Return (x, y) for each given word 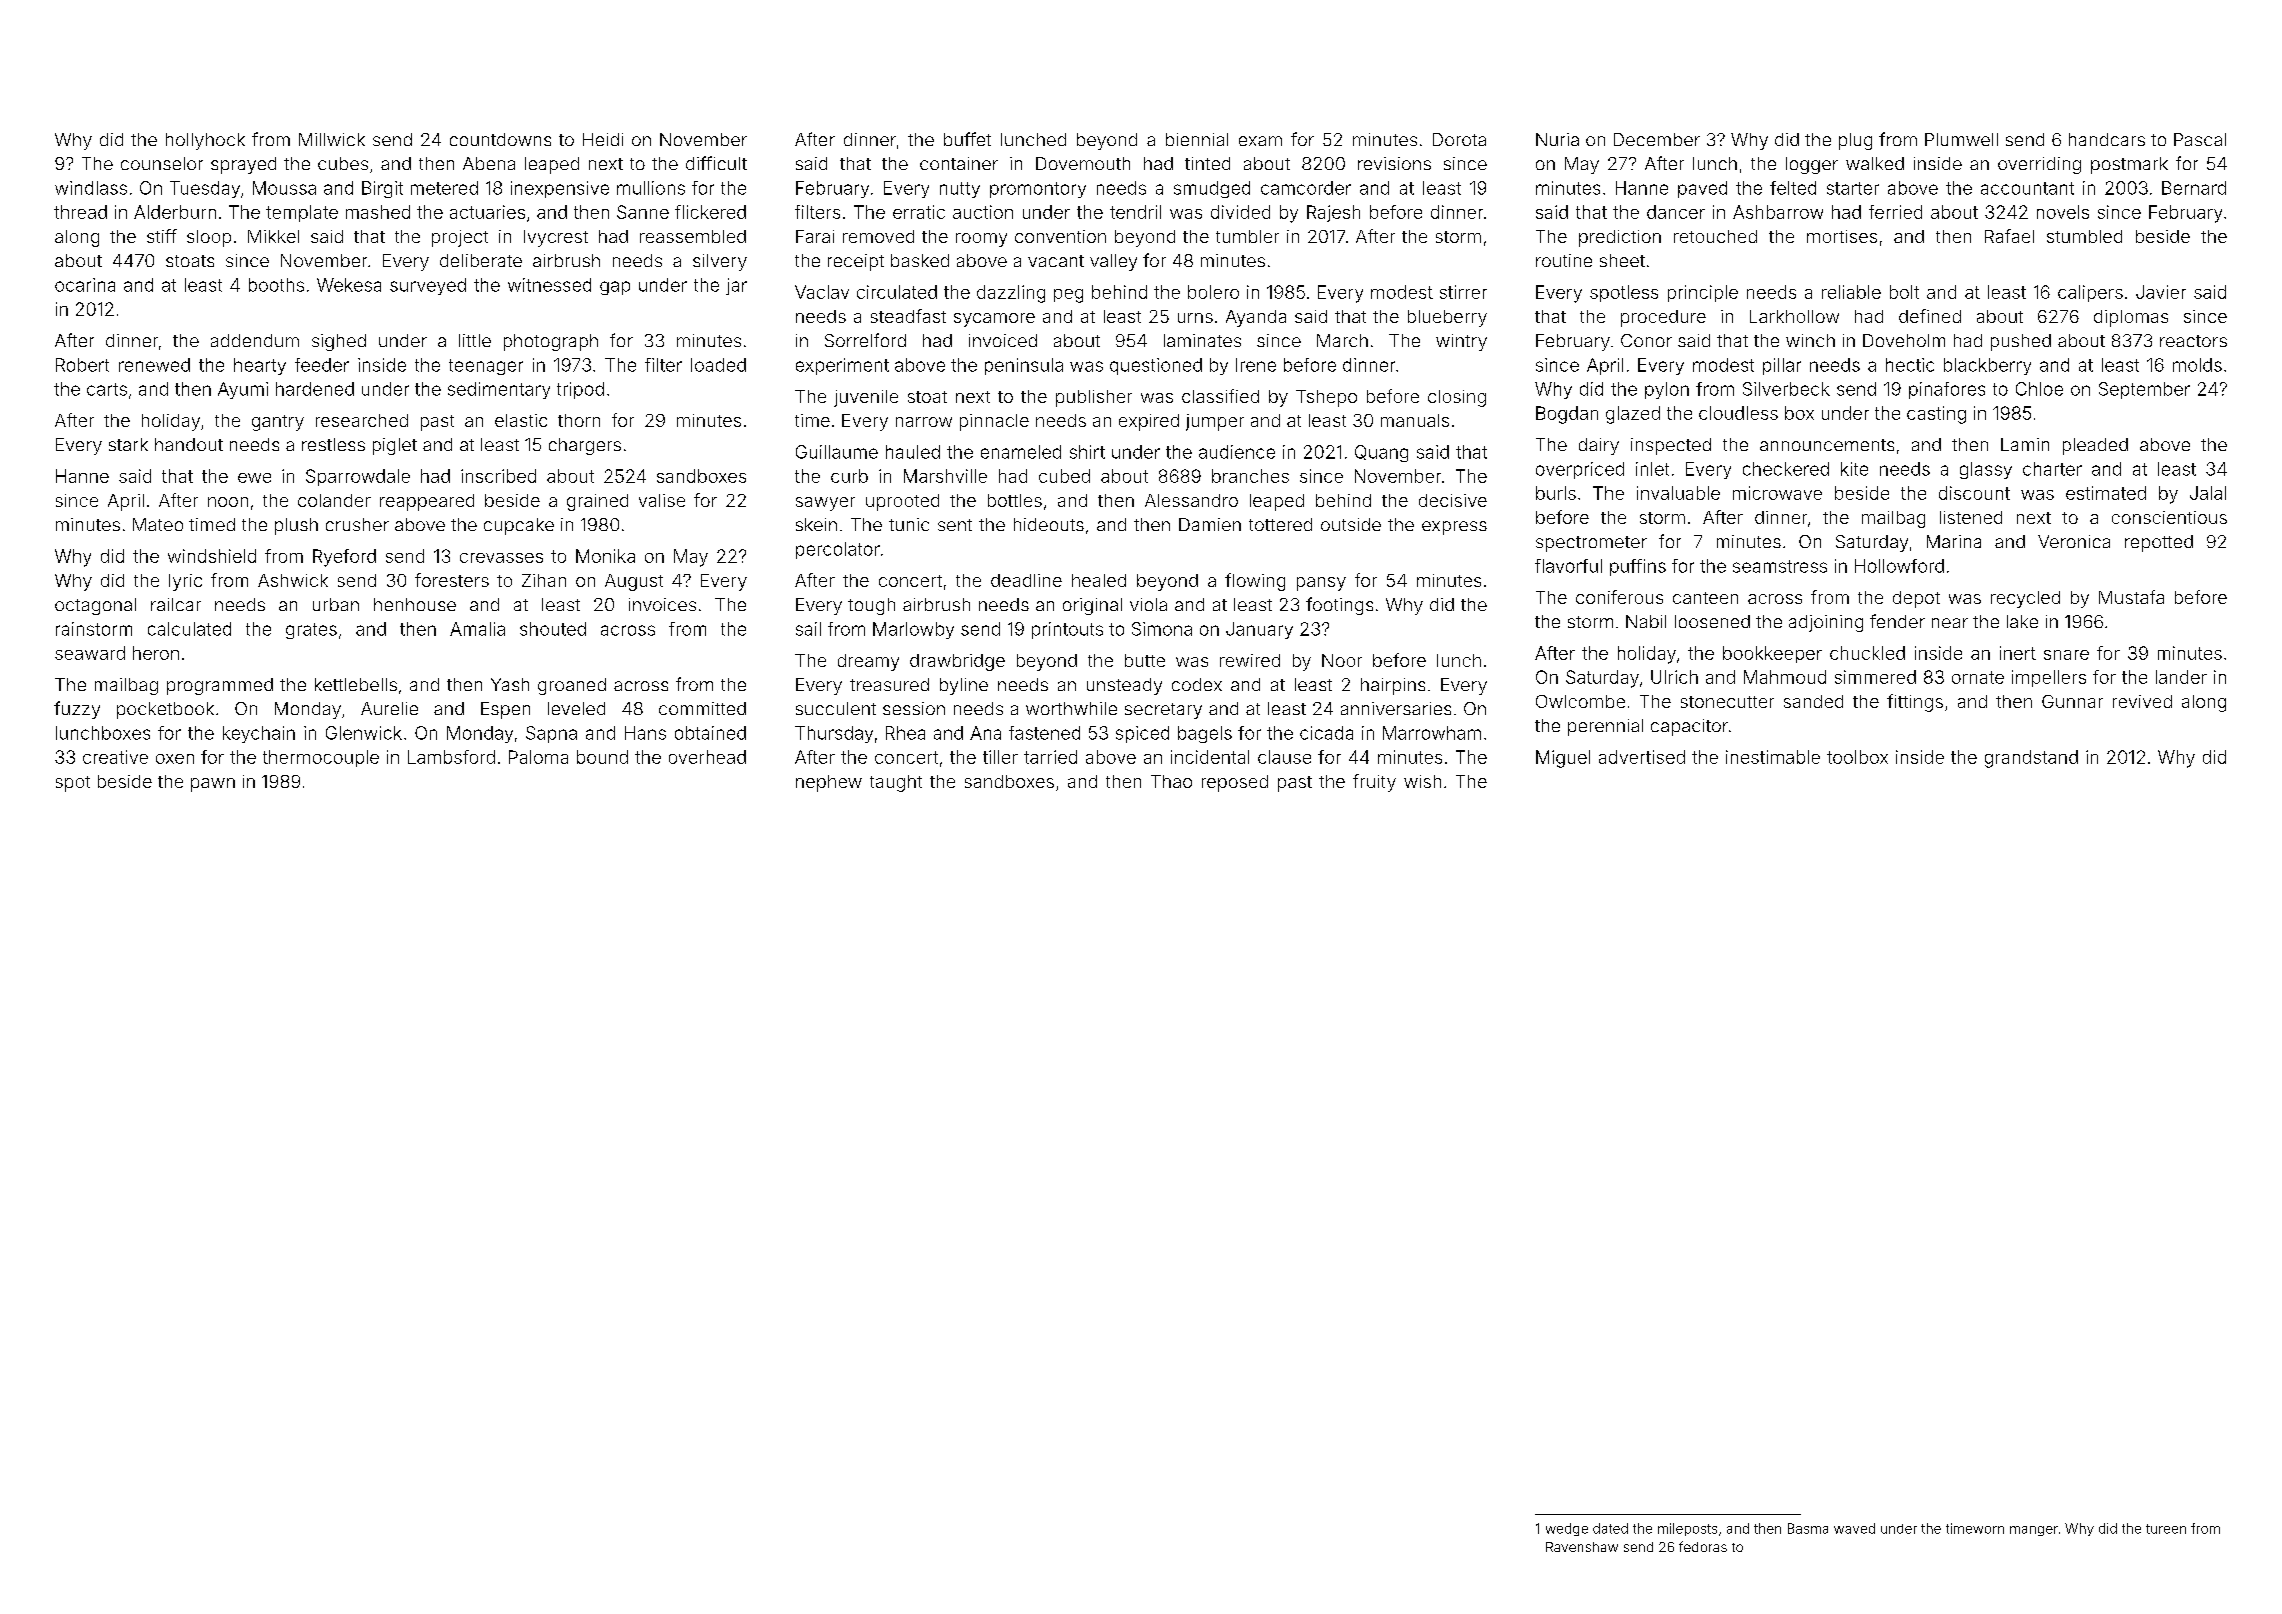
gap (615, 288)
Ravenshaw (1582, 1547)
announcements (1827, 445)
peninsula (1024, 366)
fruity (1374, 783)
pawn (213, 785)
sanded (1813, 701)
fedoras (1703, 1546)
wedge (1567, 1529)
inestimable (1773, 757)
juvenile (866, 398)
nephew (829, 783)
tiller (1000, 757)
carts (107, 389)
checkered (1786, 469)
